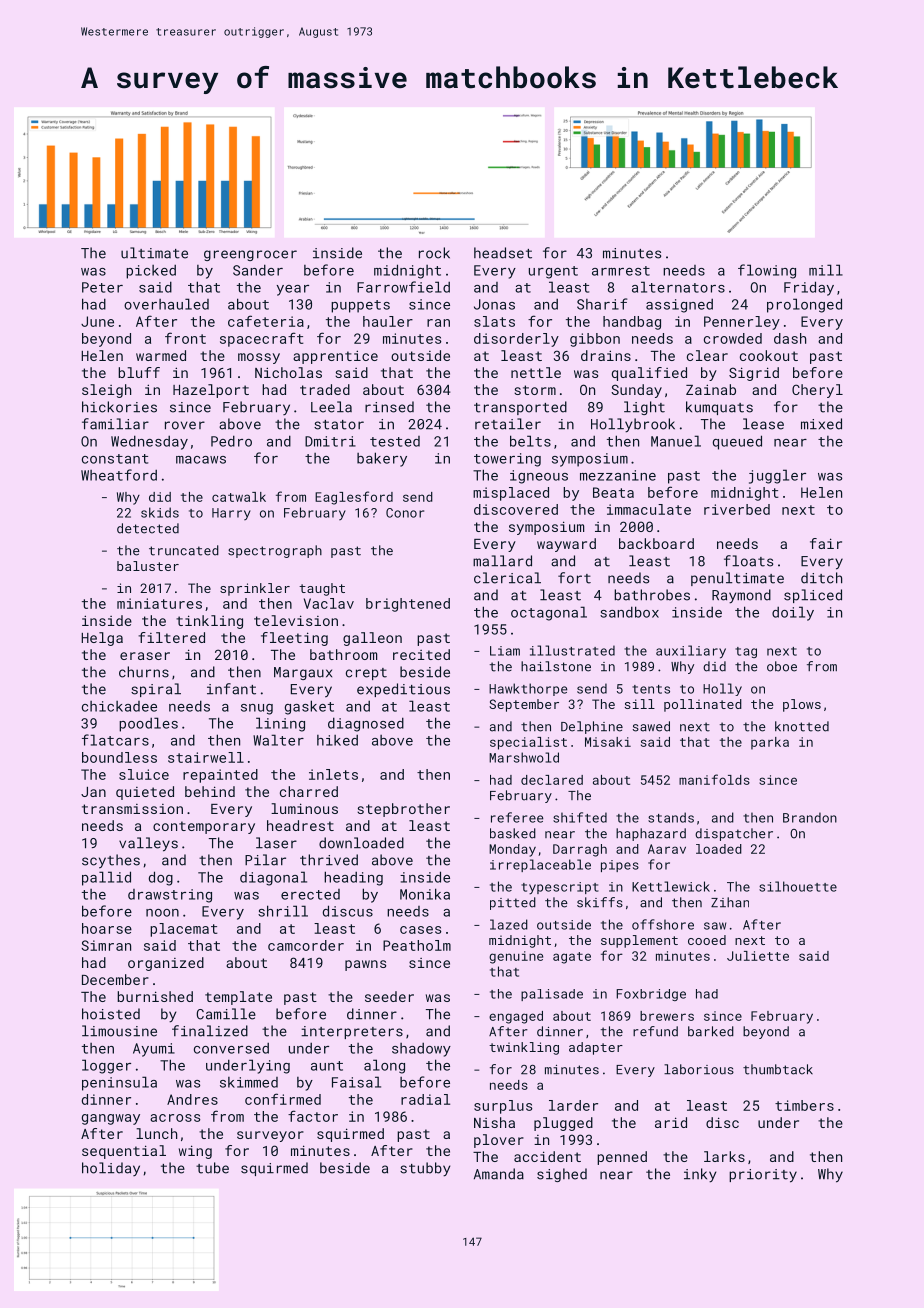  I want to click on handbag, so click(632, 323).
